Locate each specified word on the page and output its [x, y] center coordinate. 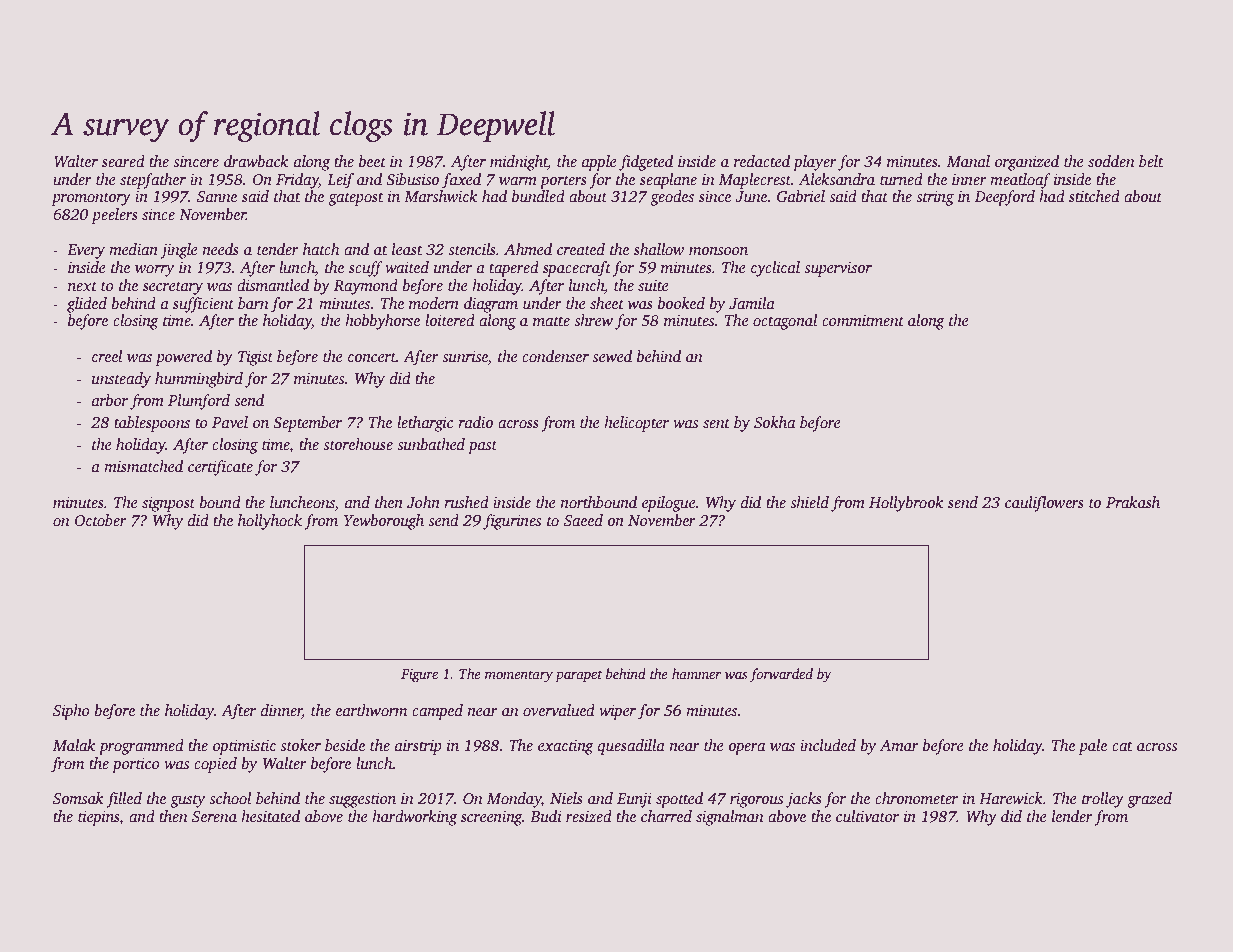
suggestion [362, 800]
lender [1072, 816]
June [751, 197]
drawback [256, 161]
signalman [730, 818]
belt [1151, 161]
